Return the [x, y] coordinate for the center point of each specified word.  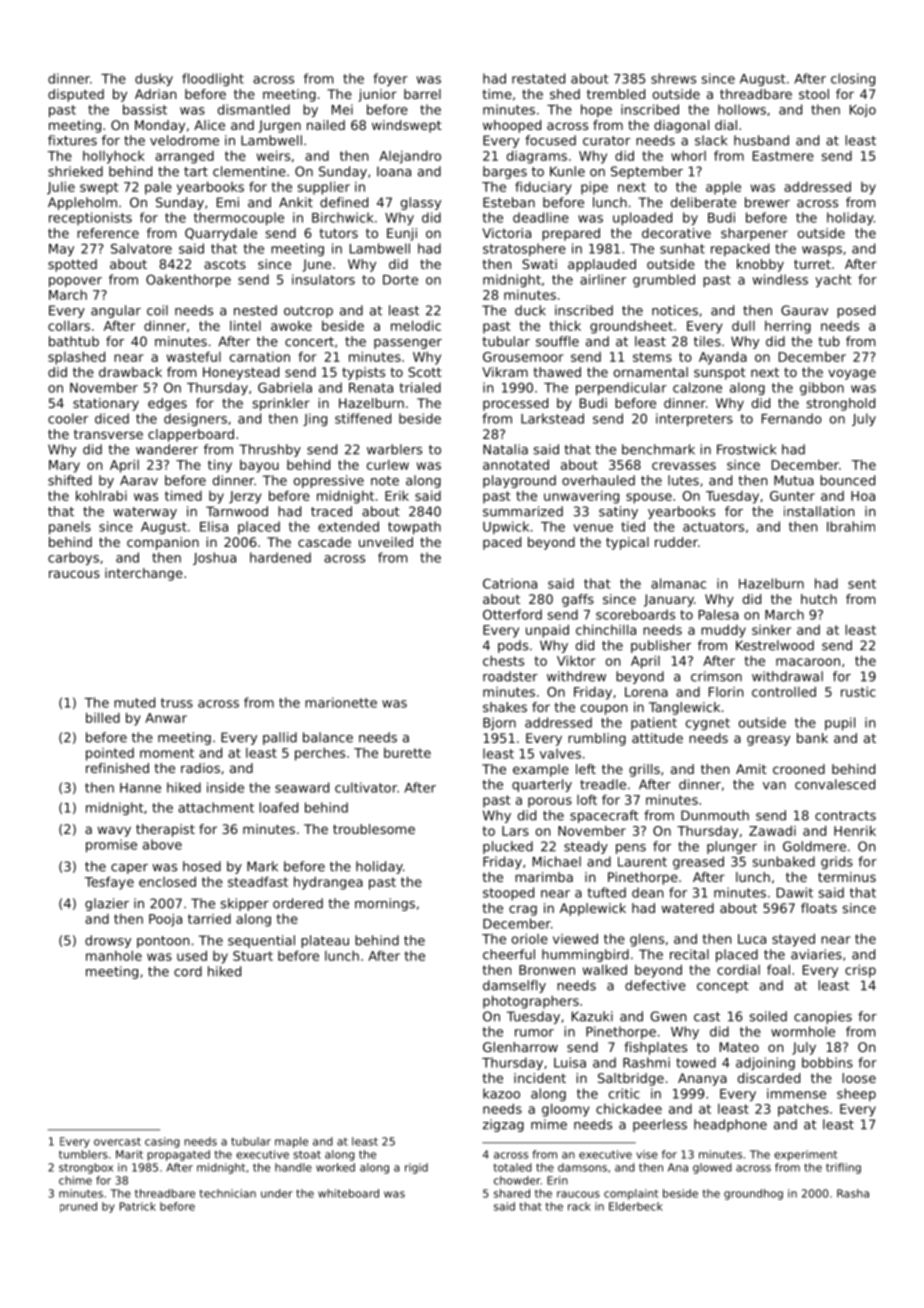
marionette [341, 702]
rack [579, 1206]
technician [227, 1193]
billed [103, 717]
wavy [114, 831]
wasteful [194, 356]
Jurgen [279, 126]
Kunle [567, 171]
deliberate [703, 202]
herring [788, 327]
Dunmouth [715, 815]
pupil [840, 724]
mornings [385, 904]
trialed [420, 387]
